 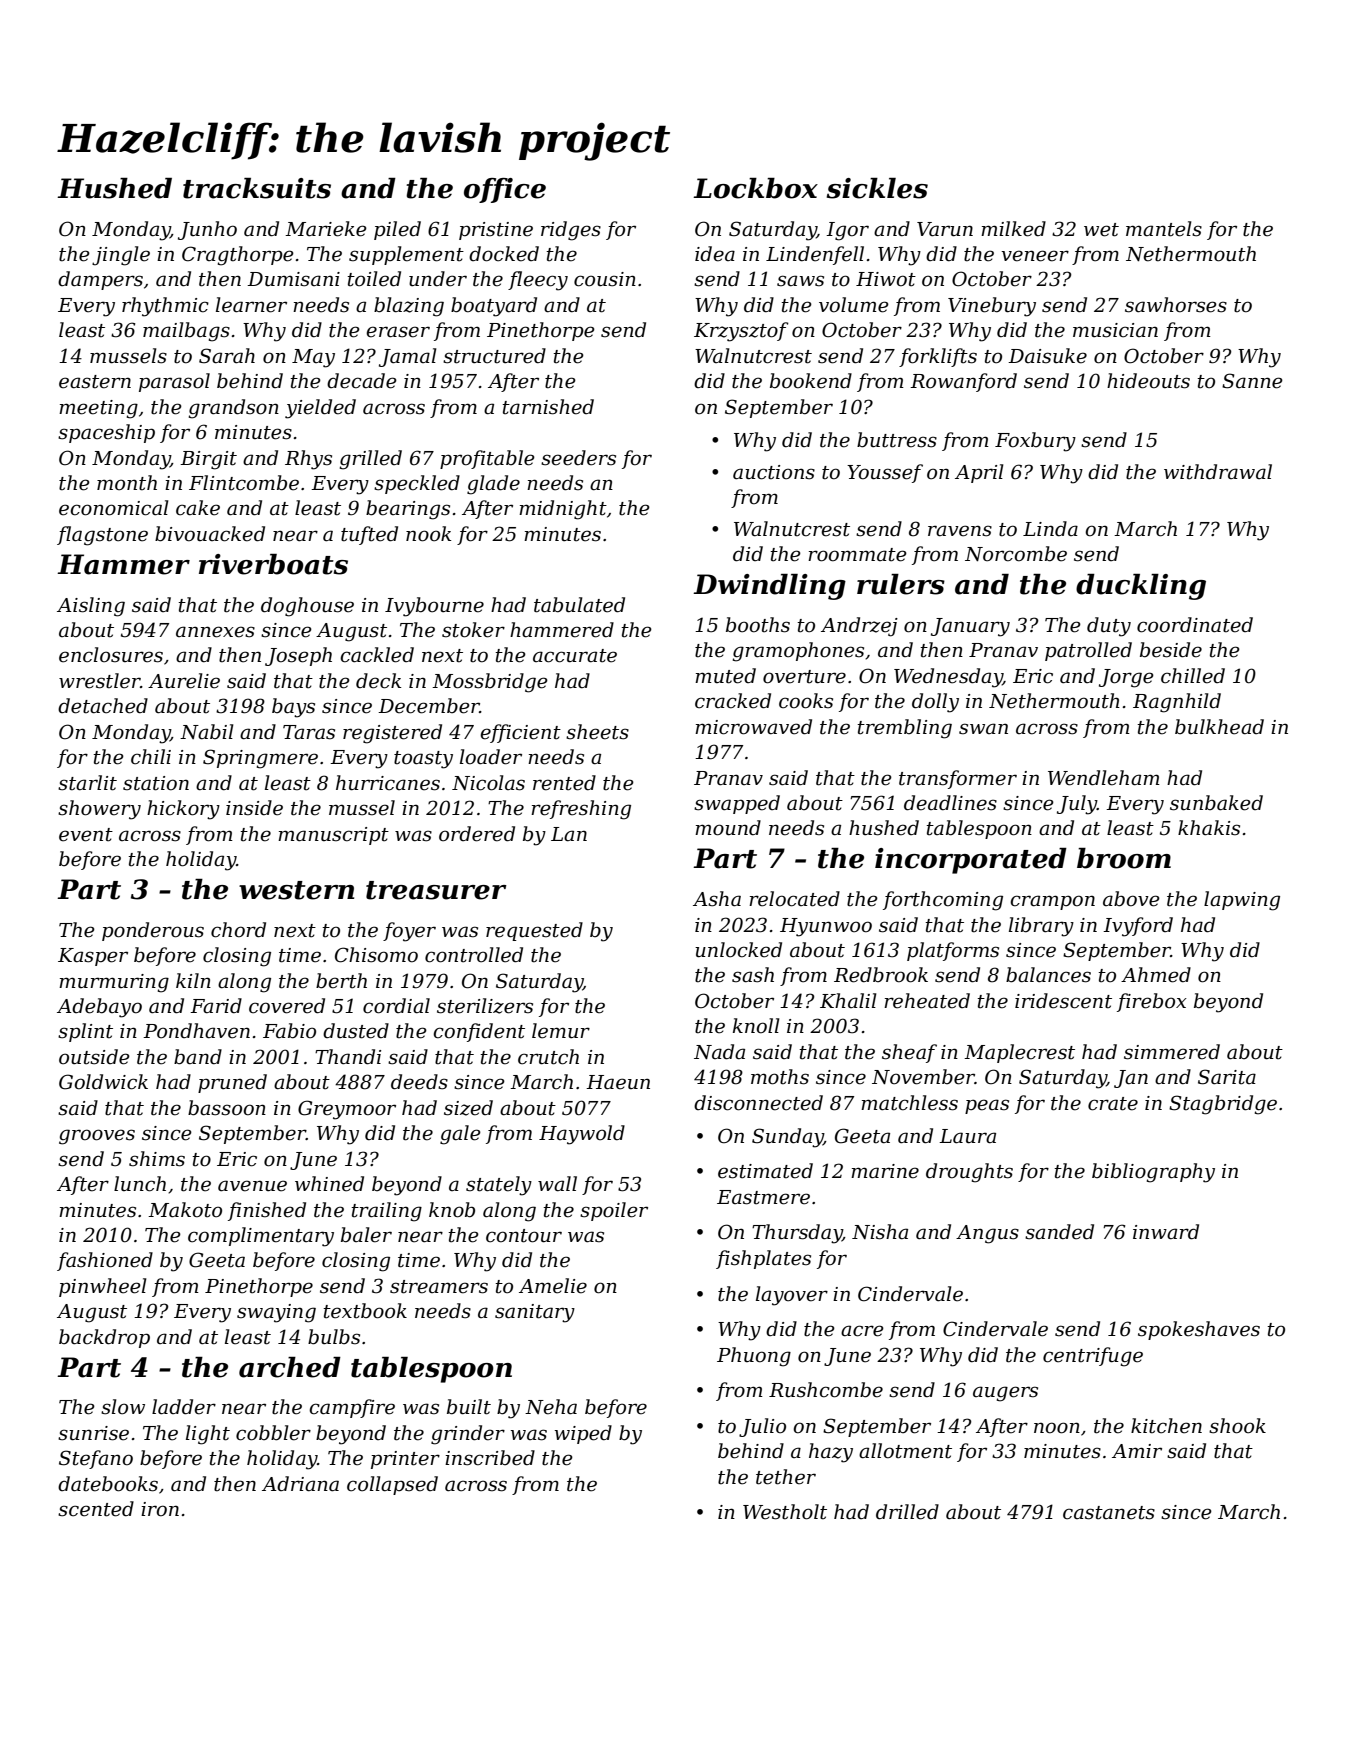 What do you see at coordinates (755, 188) in the screenshot?
I see `Lockbox` at bounding box center [755, 188].
